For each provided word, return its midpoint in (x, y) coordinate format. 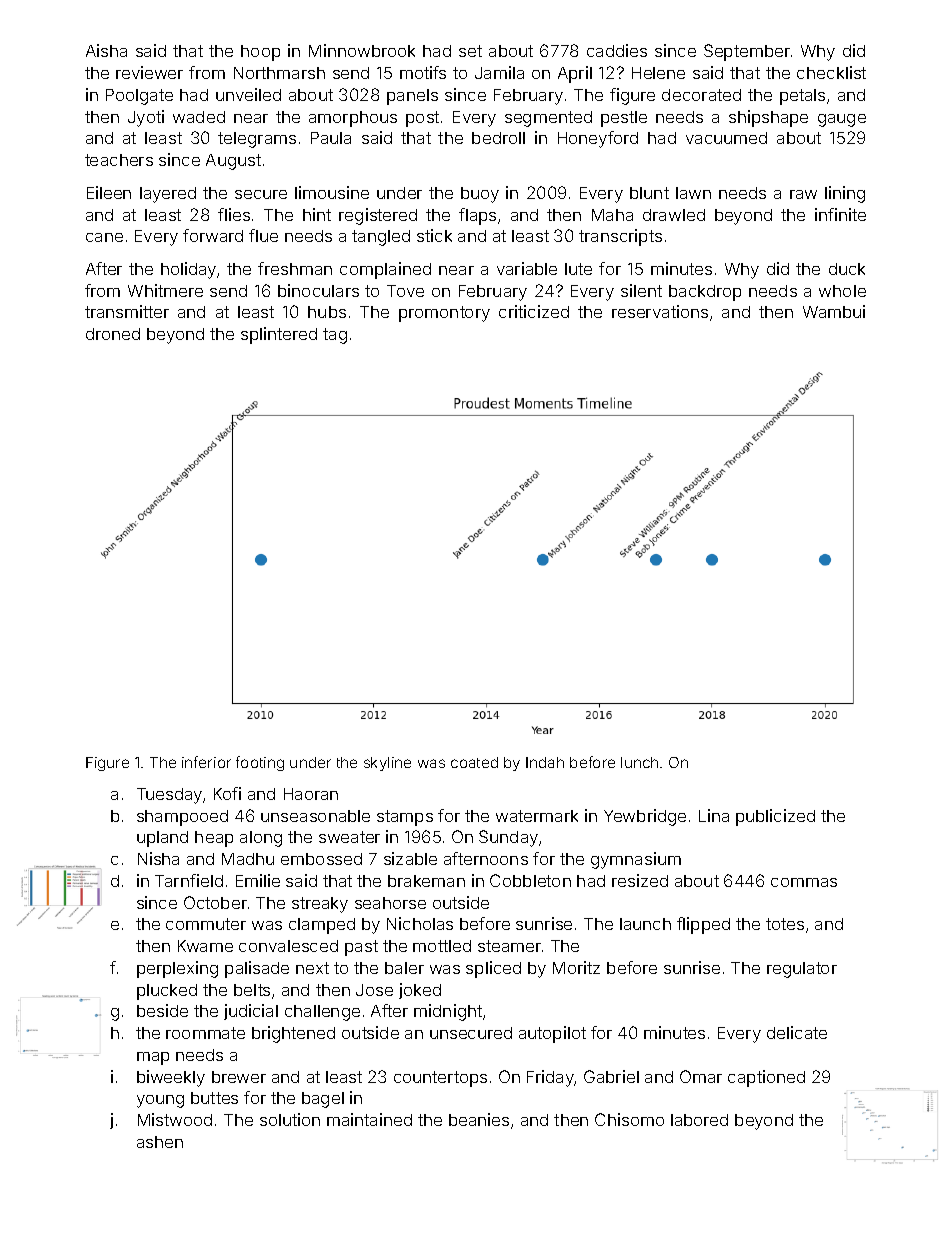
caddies (617, 50)
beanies (479, 1119)
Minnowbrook (362, 50)
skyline (387, 764)
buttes (214, 1098)
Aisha (106, 50)
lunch (639, 762)
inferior (206, 762)
